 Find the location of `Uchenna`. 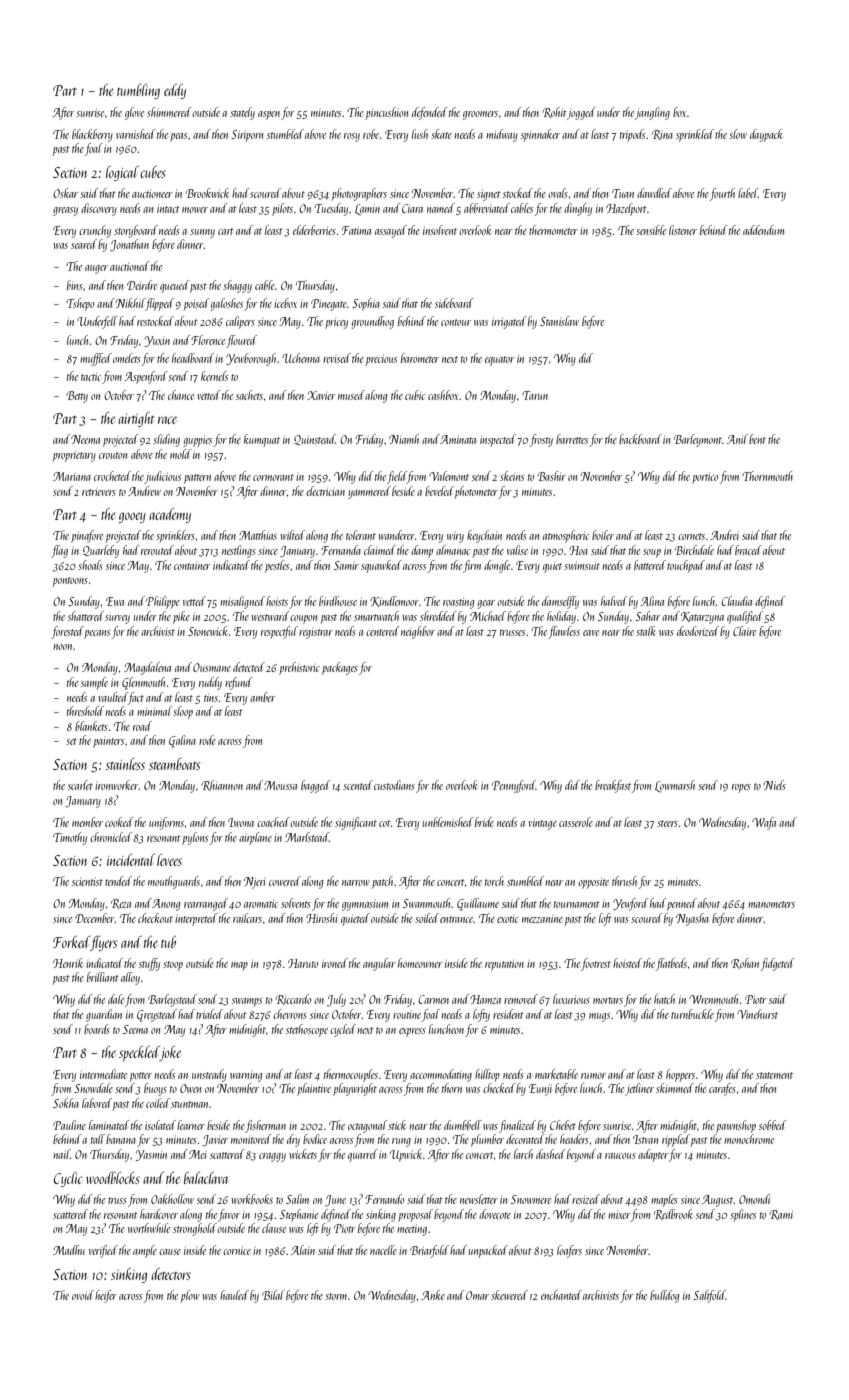

Uchenna is located at coordinates (301, 358).
